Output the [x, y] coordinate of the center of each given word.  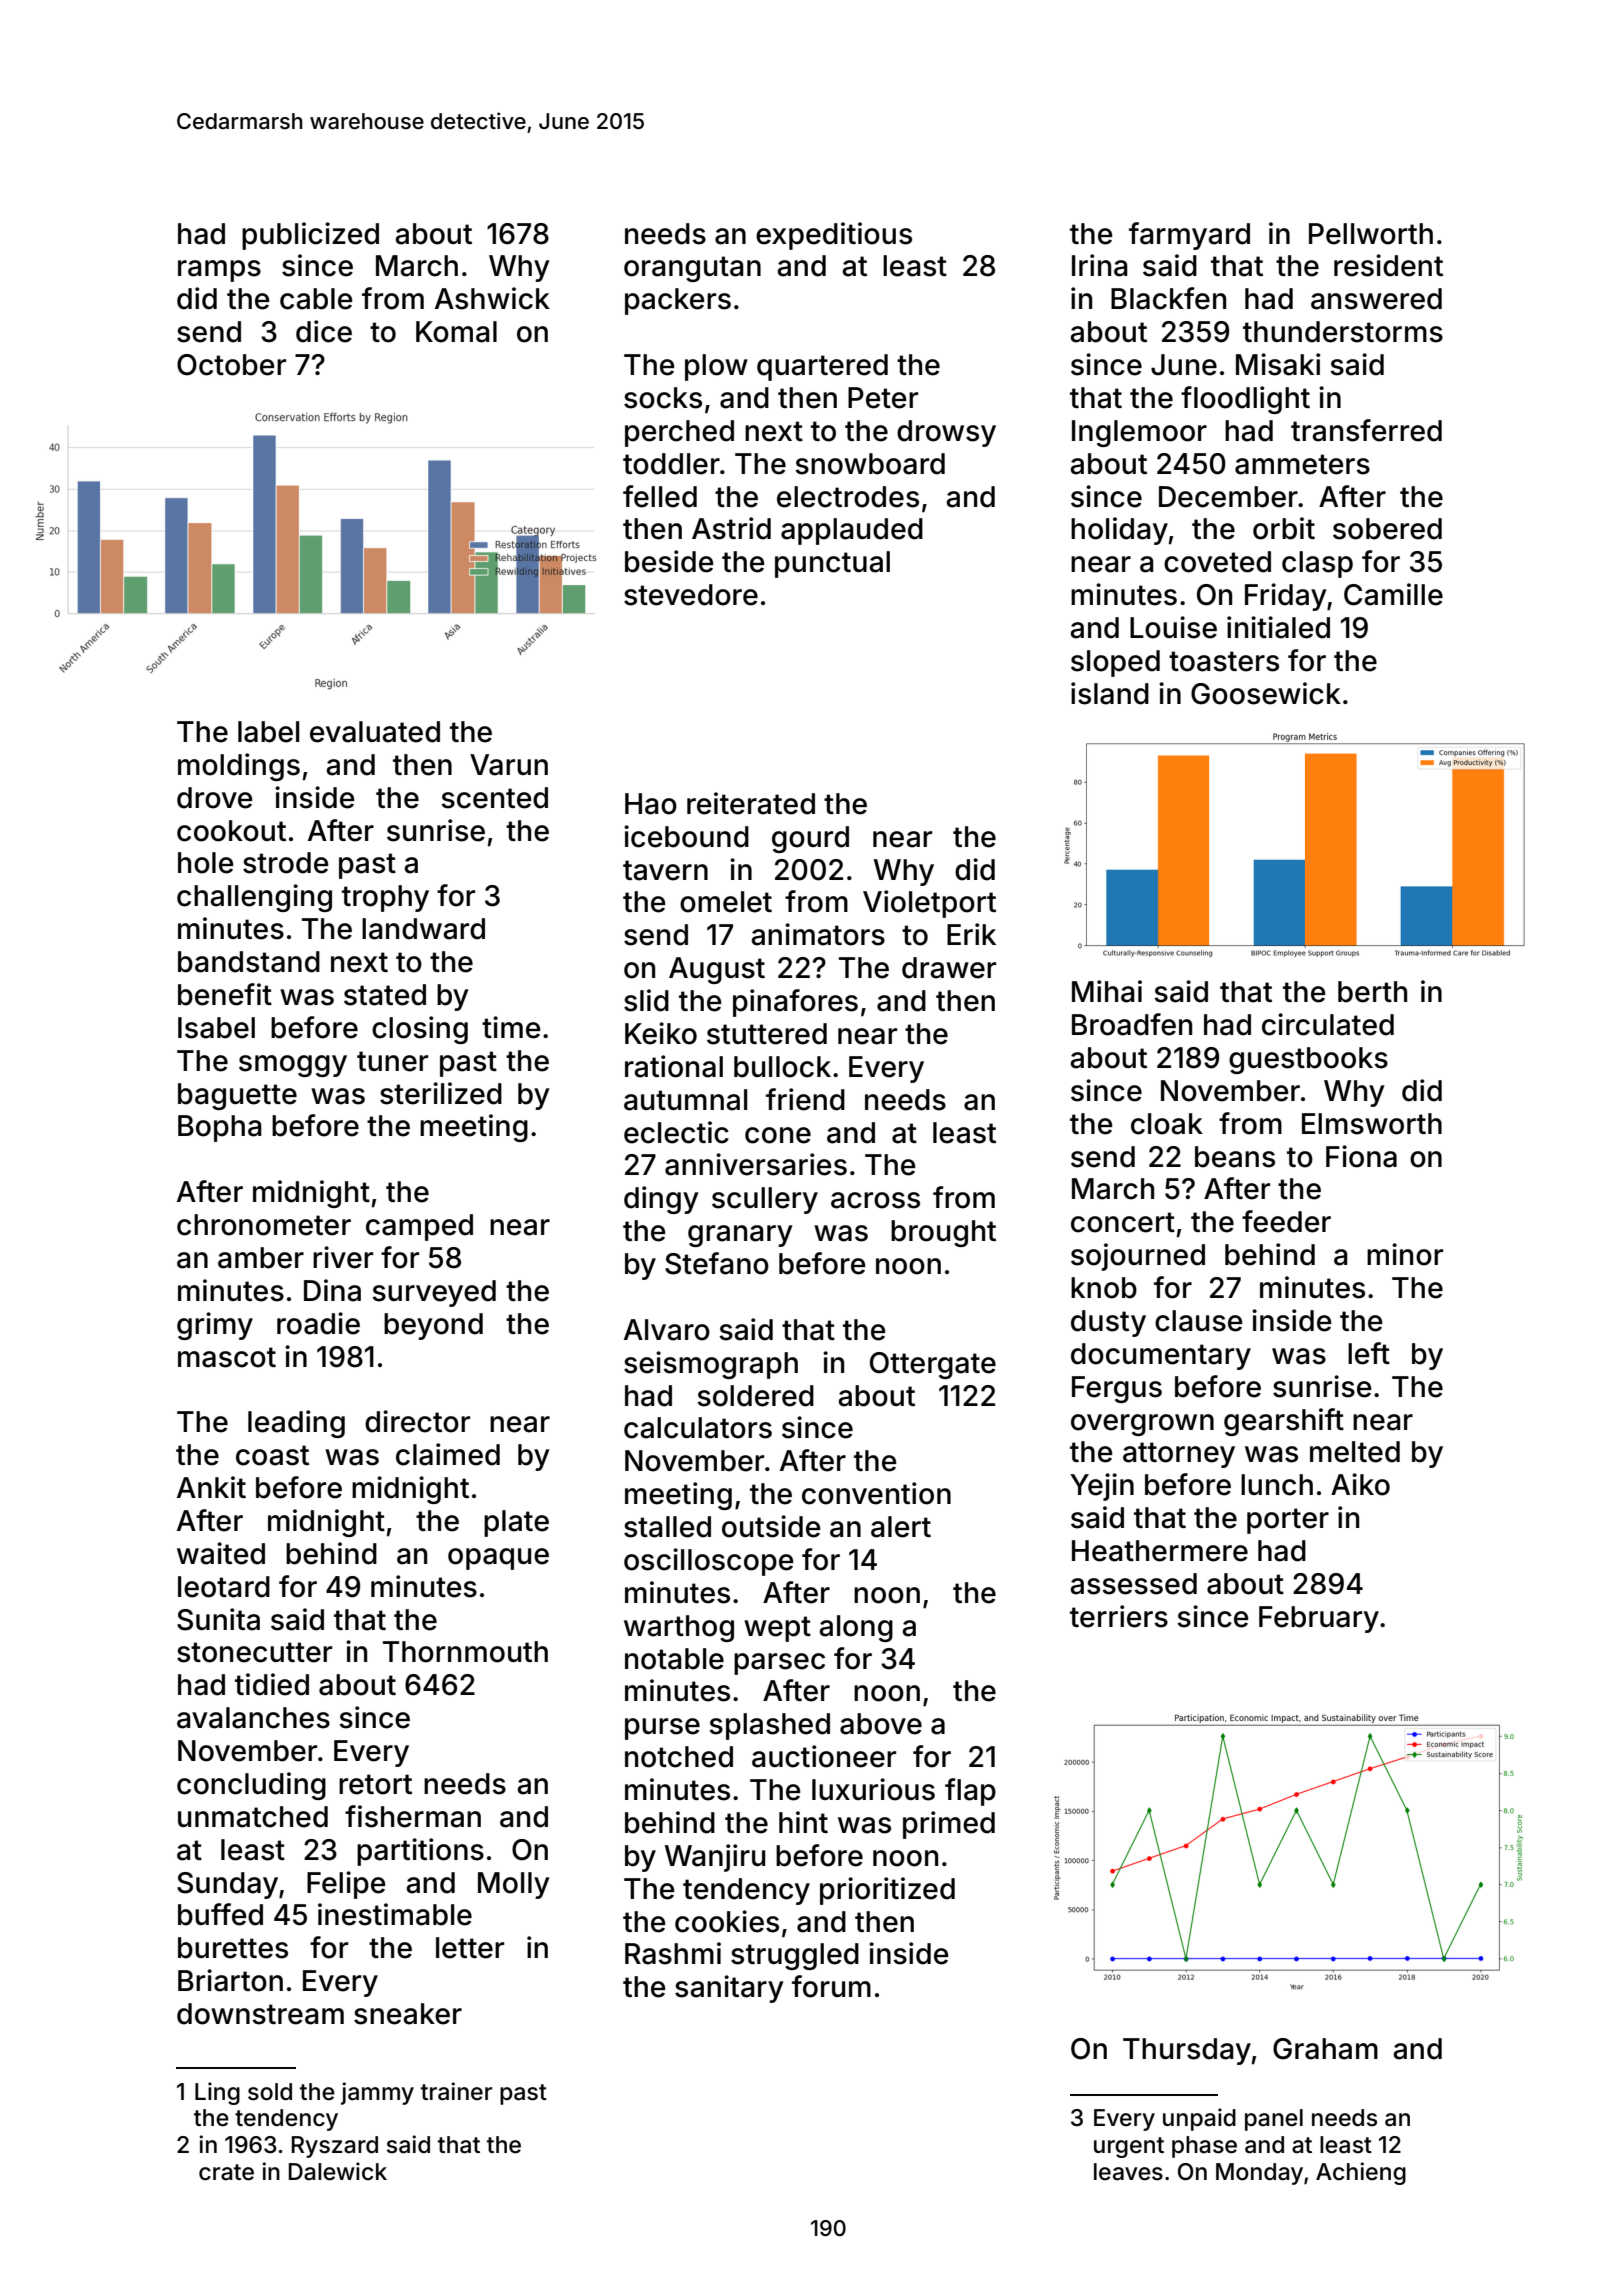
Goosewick [1266, 693]
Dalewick [338, 2171]
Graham [1325, 2049]
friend [805, 1099]
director [417, 1421]
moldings [239, 767]
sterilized [441, 1093]
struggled [795, 1956]
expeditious [834, 236]
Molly [514, 1885]
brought [943, 1233]
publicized [310, 236]
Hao [651, 804]
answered [1376, 299]
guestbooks [1308, 1060]
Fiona [1361, 1156]
